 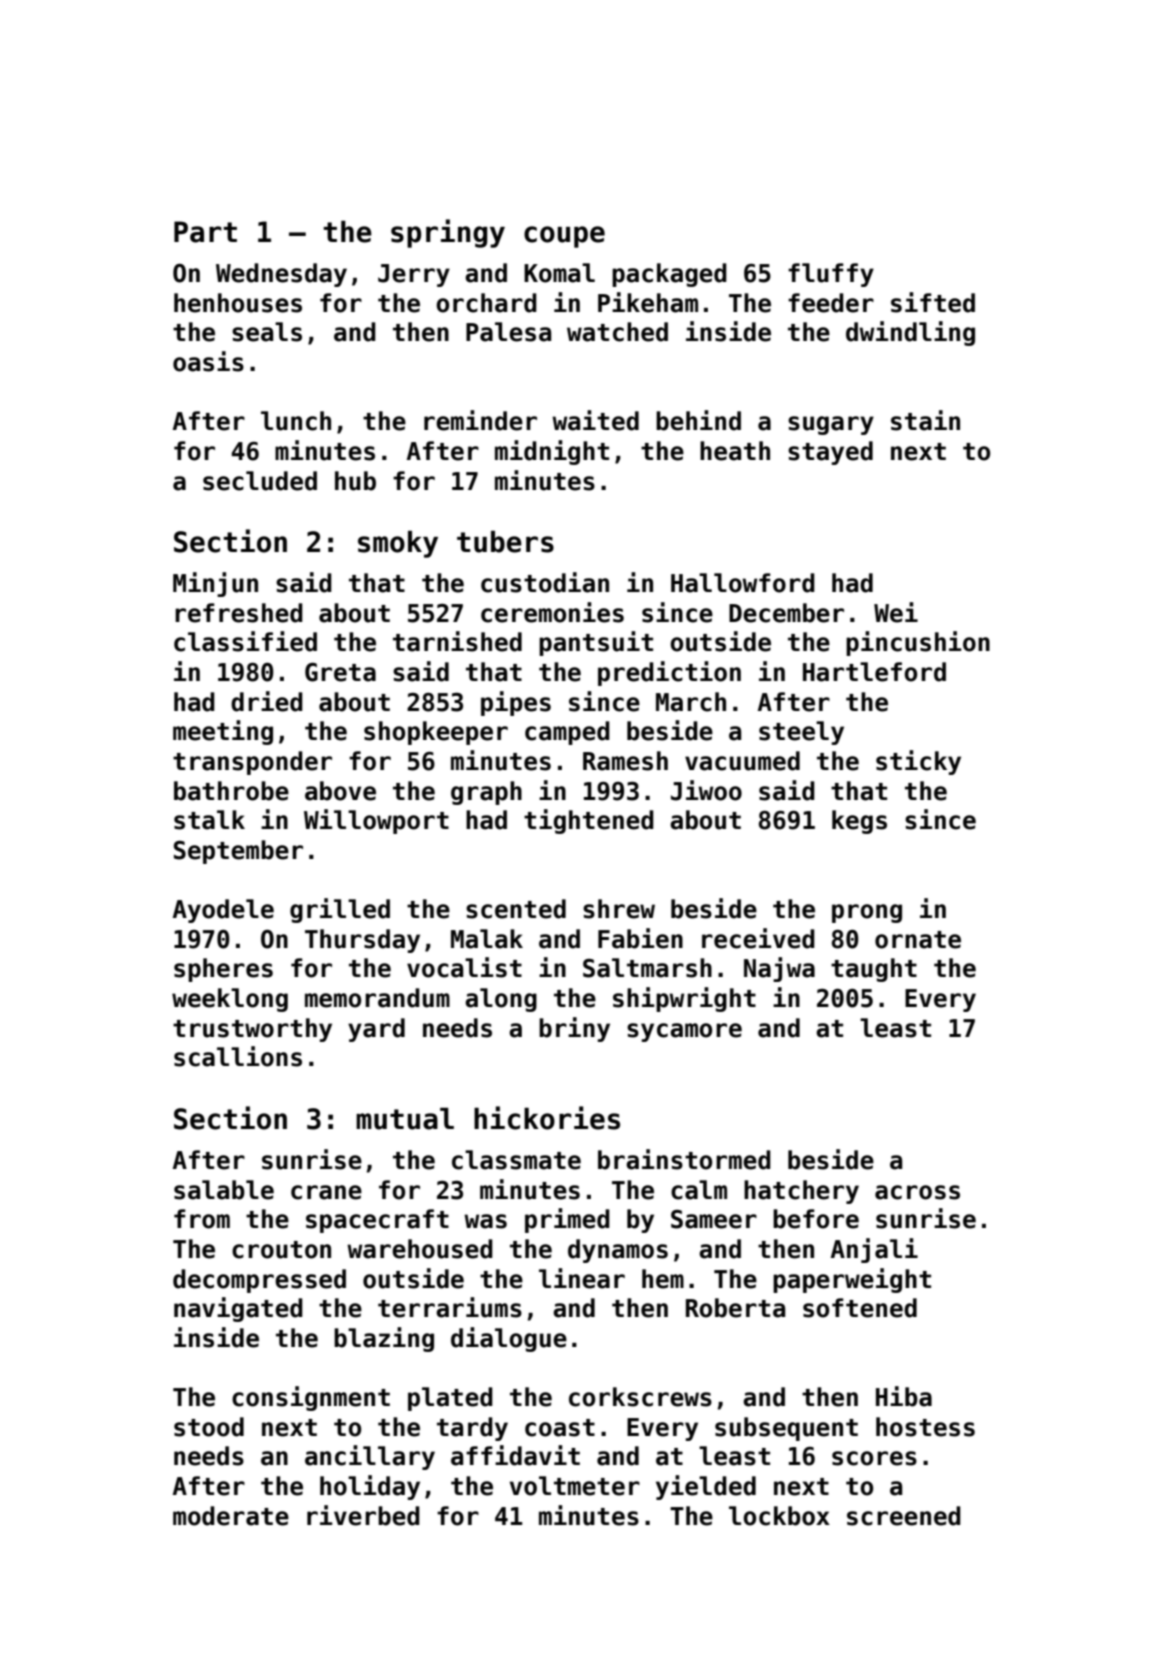 What do you see at coordinates (281, 275) in the document?
I see `Wednesday` at bounding box center [281, 275].
